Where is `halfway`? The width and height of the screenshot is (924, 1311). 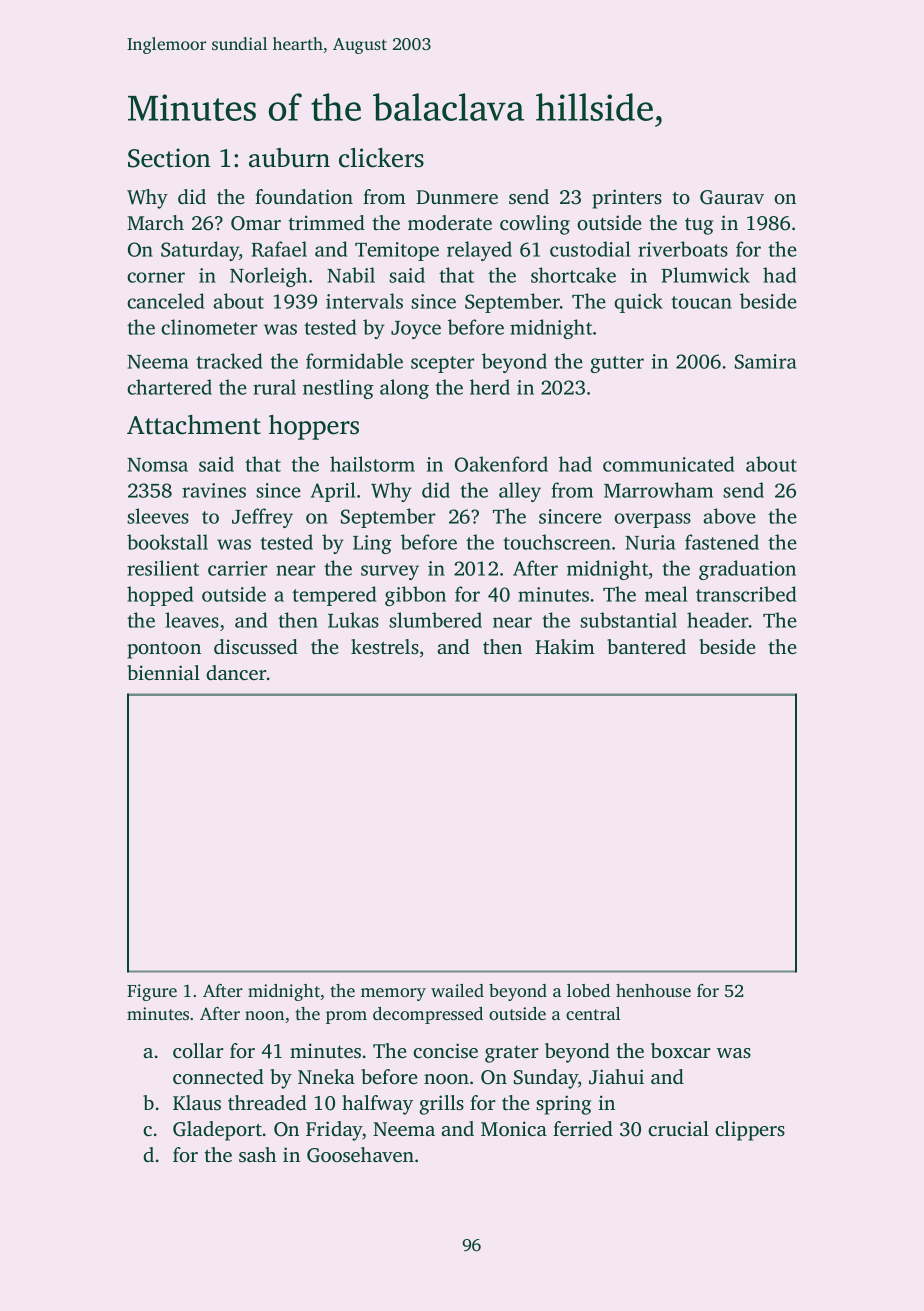
halfway is located at coordinates (377, 1105).
